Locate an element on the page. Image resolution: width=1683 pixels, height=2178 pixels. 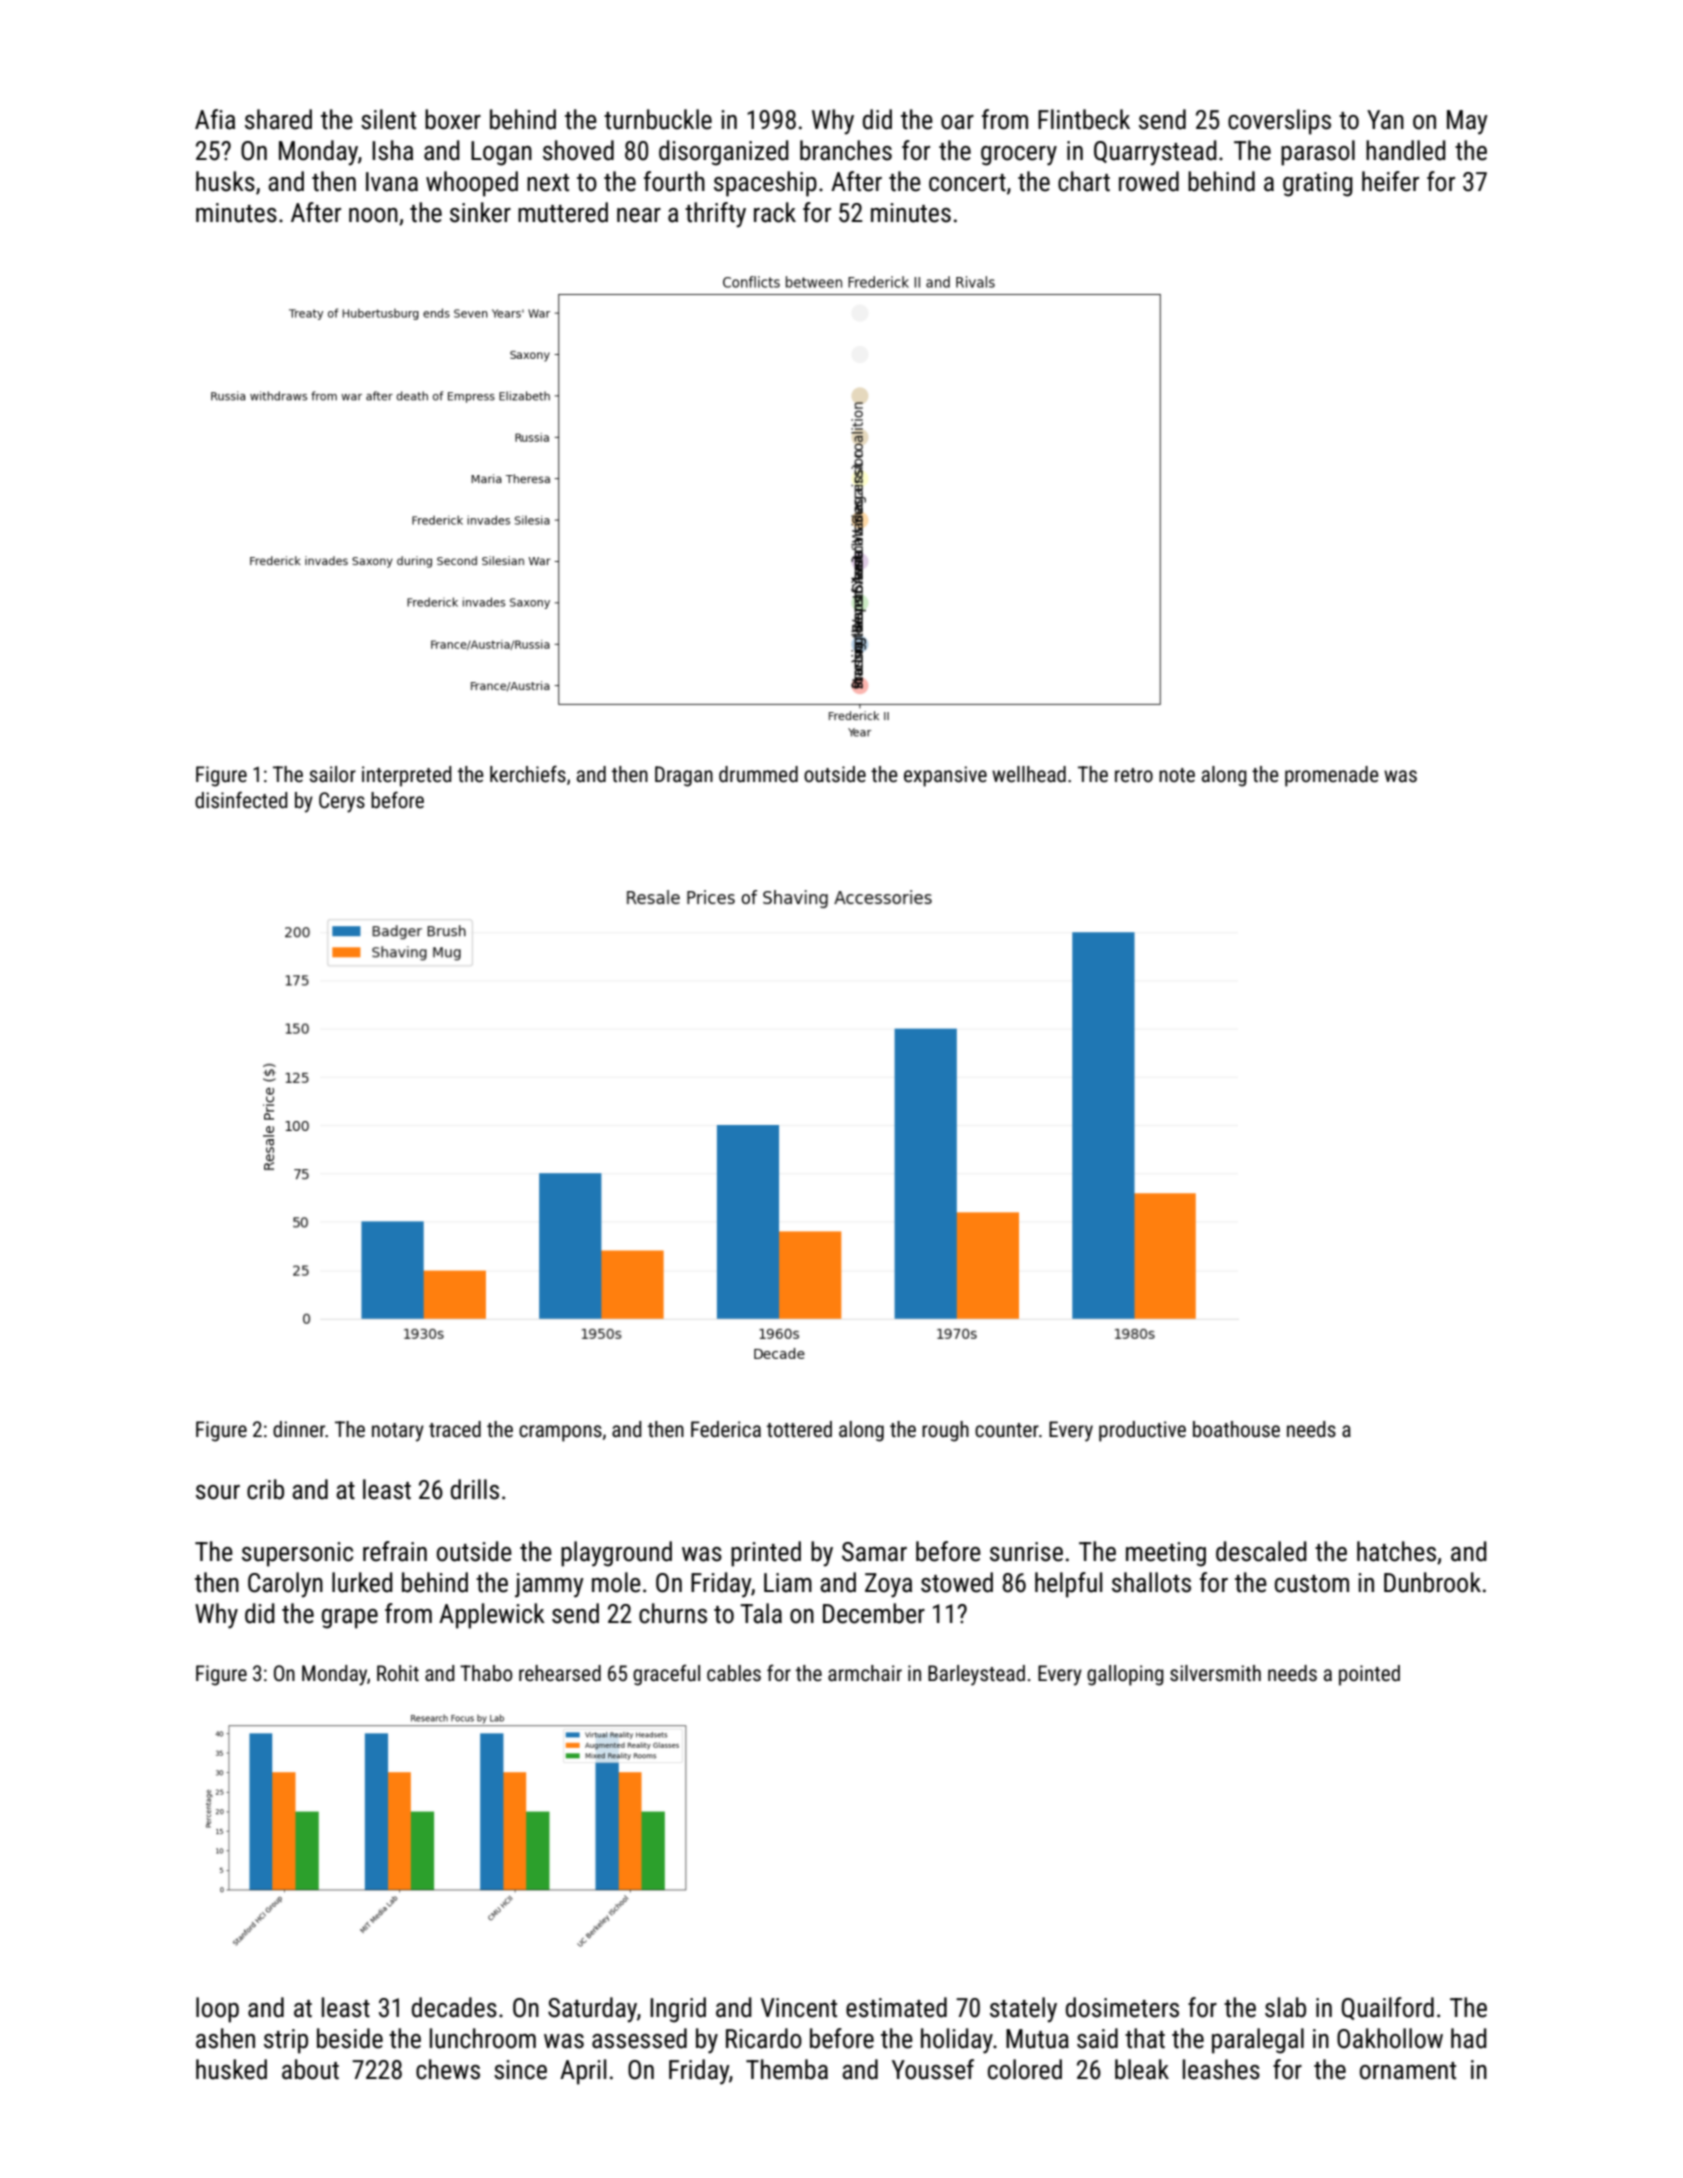
mole is located at coordinates (616, 1582).
